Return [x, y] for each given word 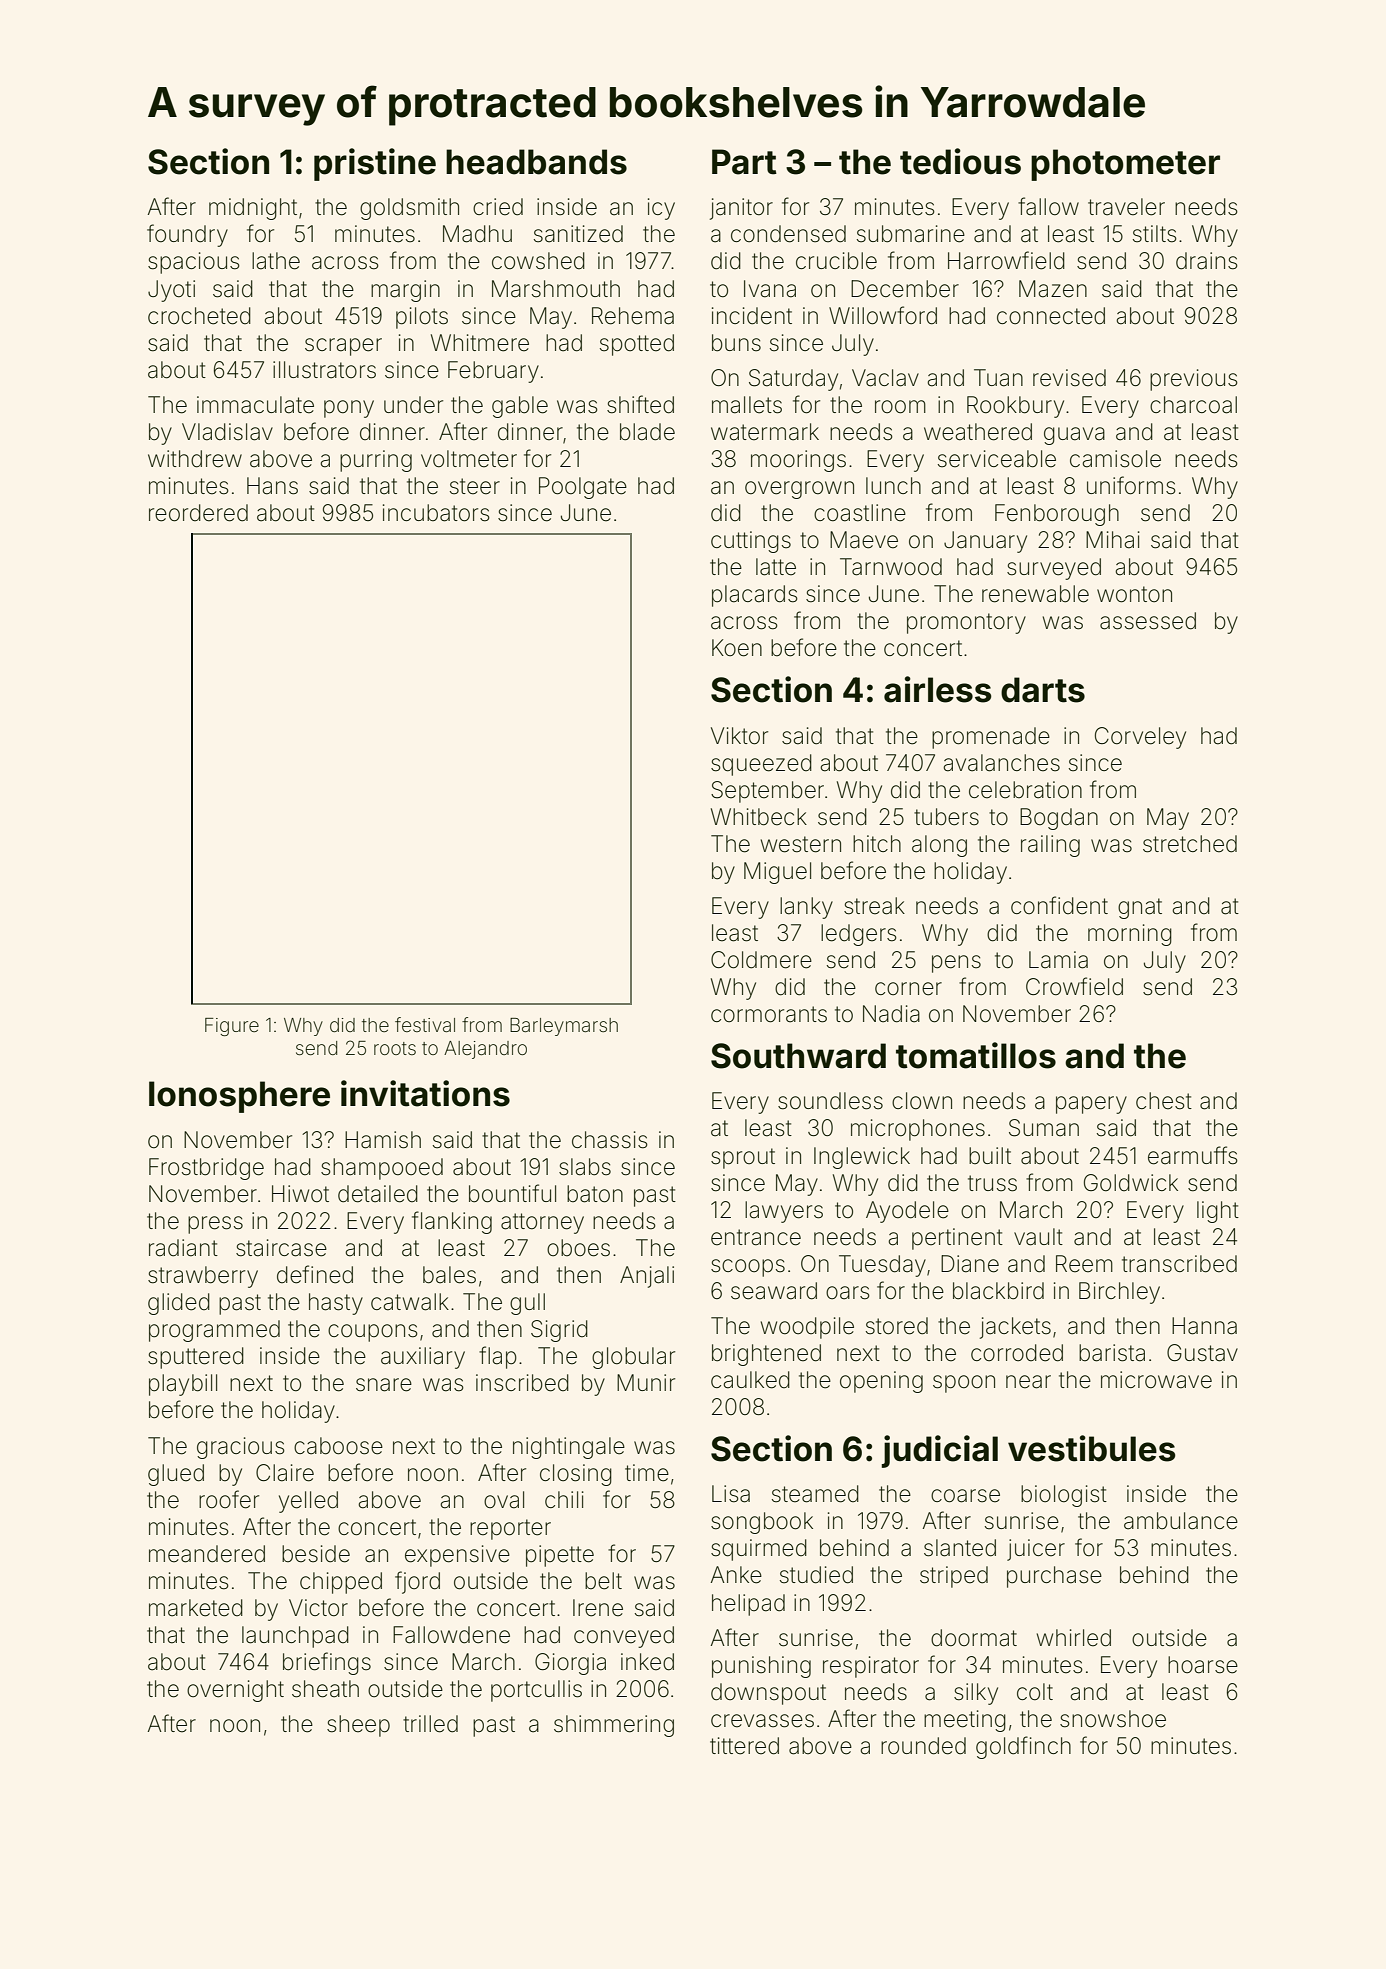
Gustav [1202, 1353]
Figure [232, 1027]
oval [504, 1500]
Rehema [633, 316]
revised [1069, 378]
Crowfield [1074, 986]
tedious [960, 161]
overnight [235, 1691]
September [767, 792]
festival [425, 1024]
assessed [1148, 621]
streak [874, 906]
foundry [187, 235]
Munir [646, 1382]
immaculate [255, 405]
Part [744, 162]
